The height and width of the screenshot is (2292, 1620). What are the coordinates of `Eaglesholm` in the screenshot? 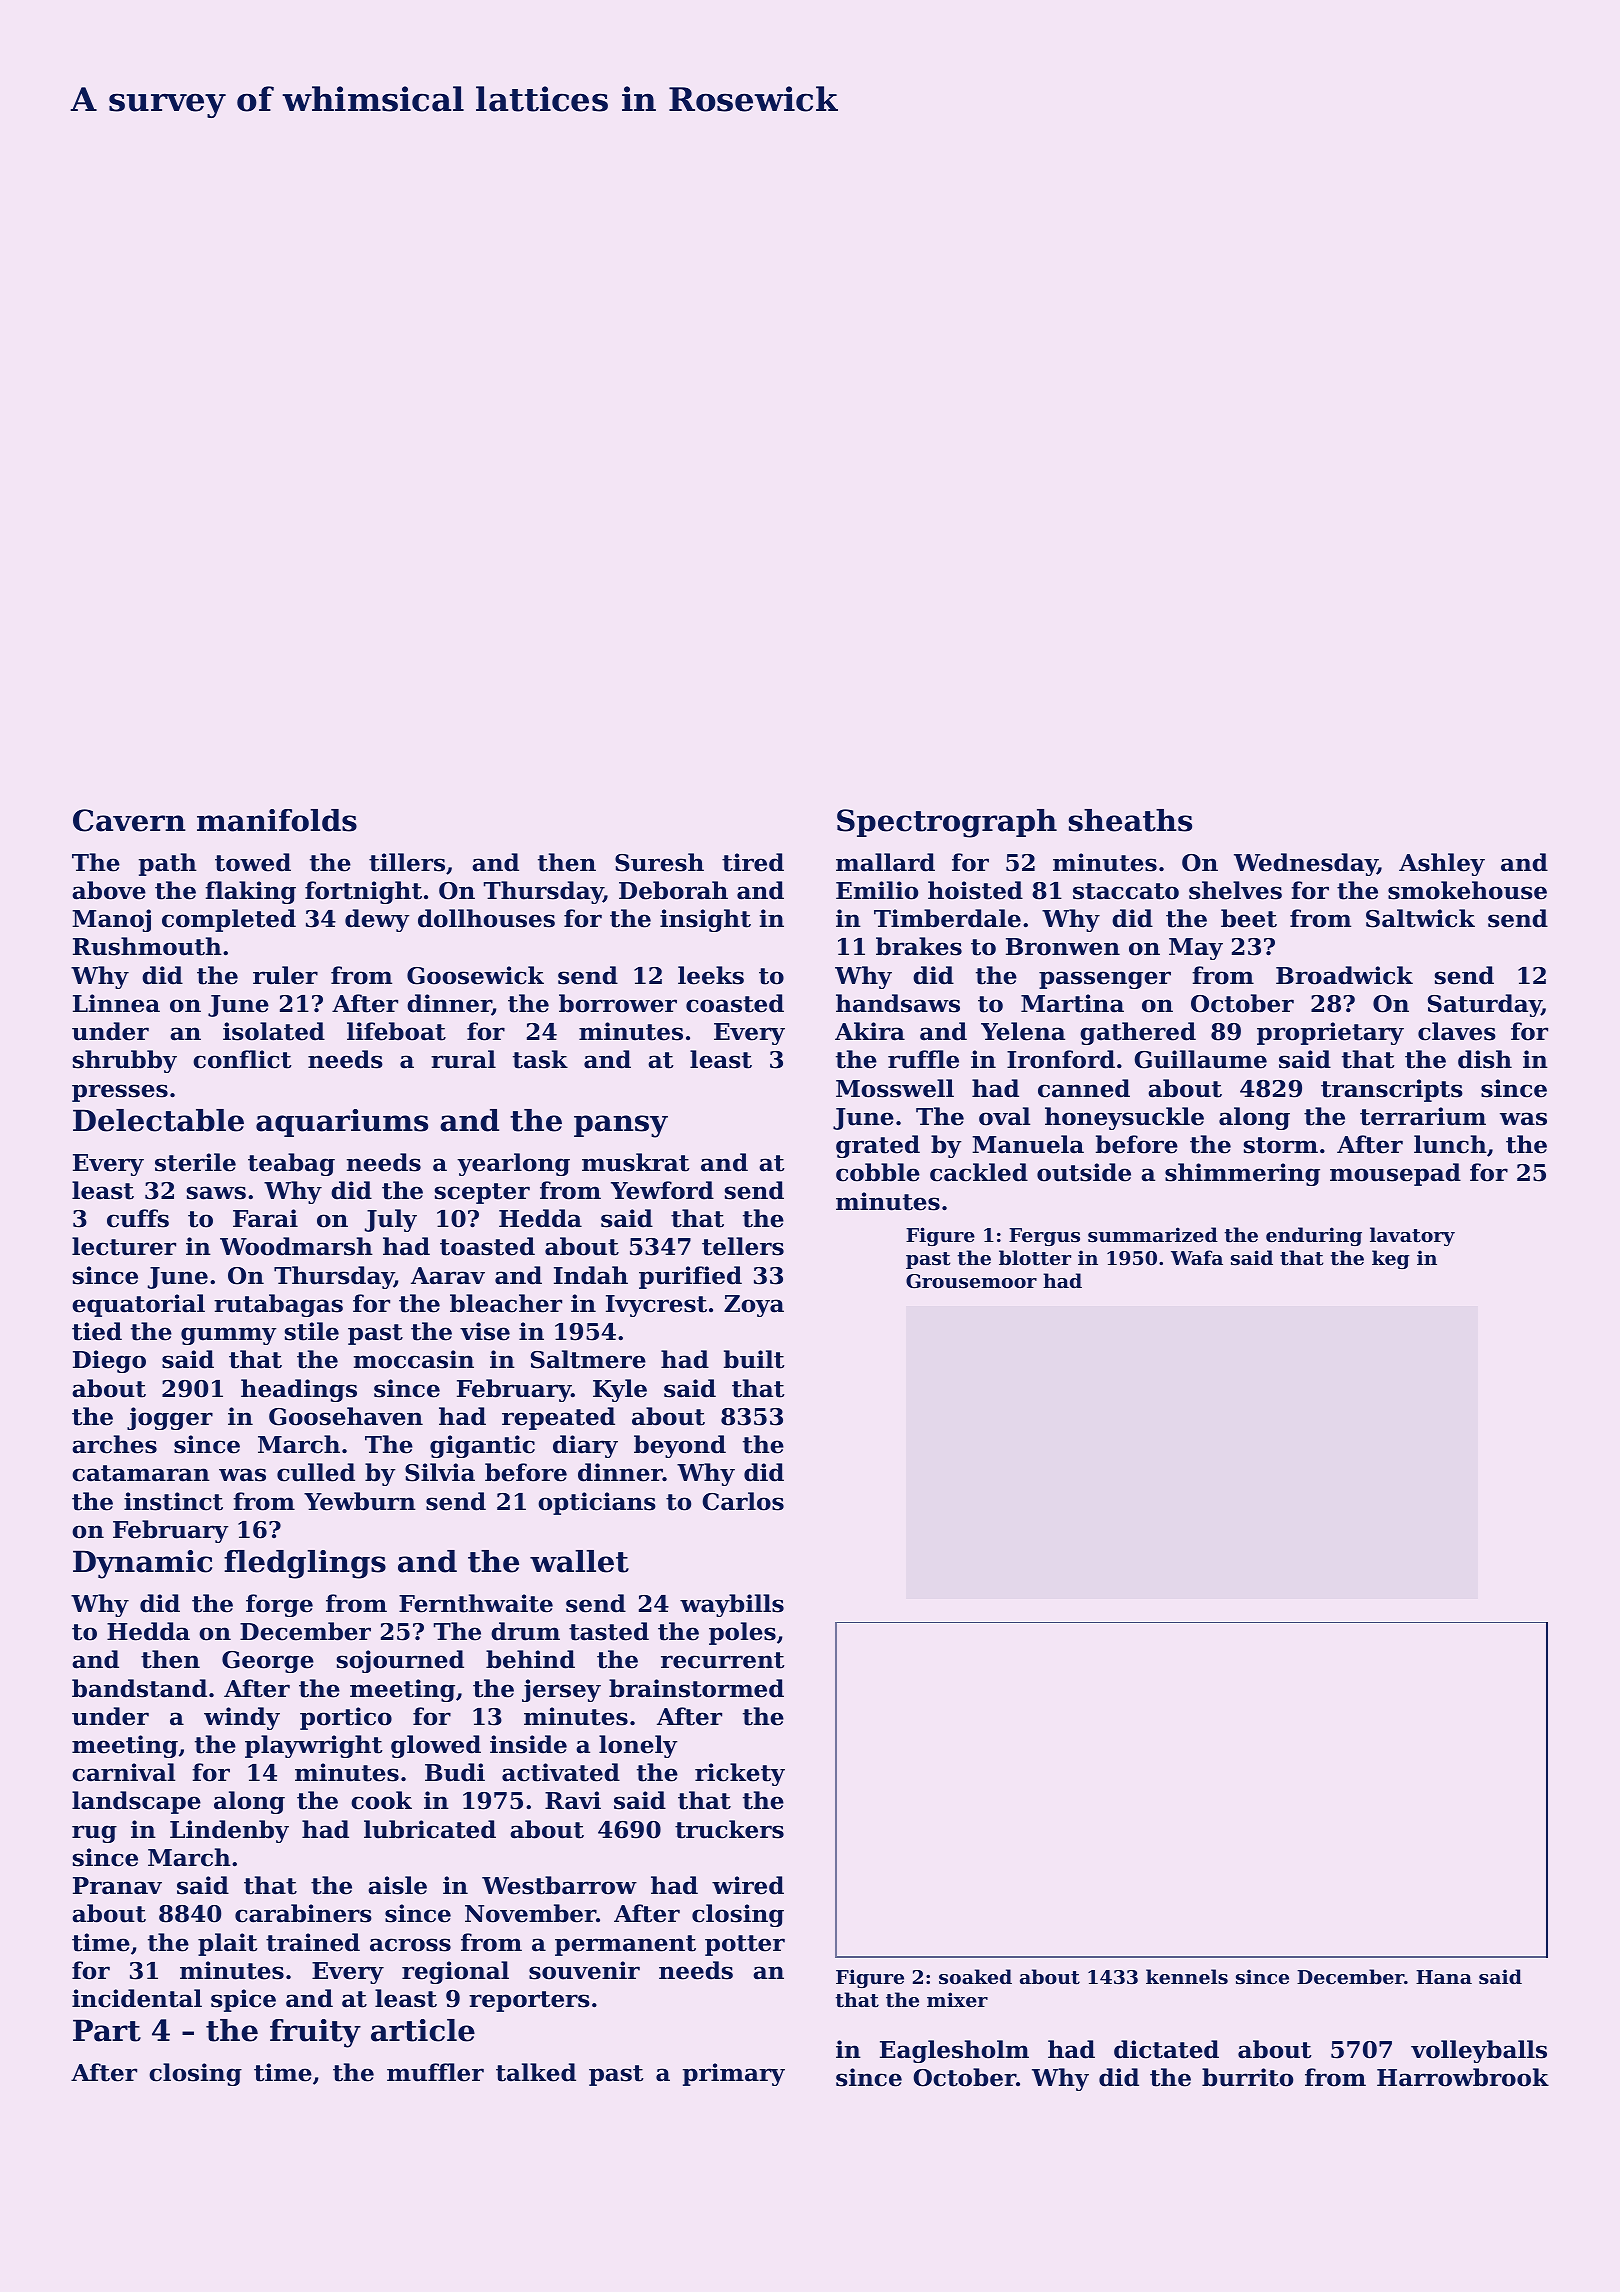 It's located at (954, 2051).
